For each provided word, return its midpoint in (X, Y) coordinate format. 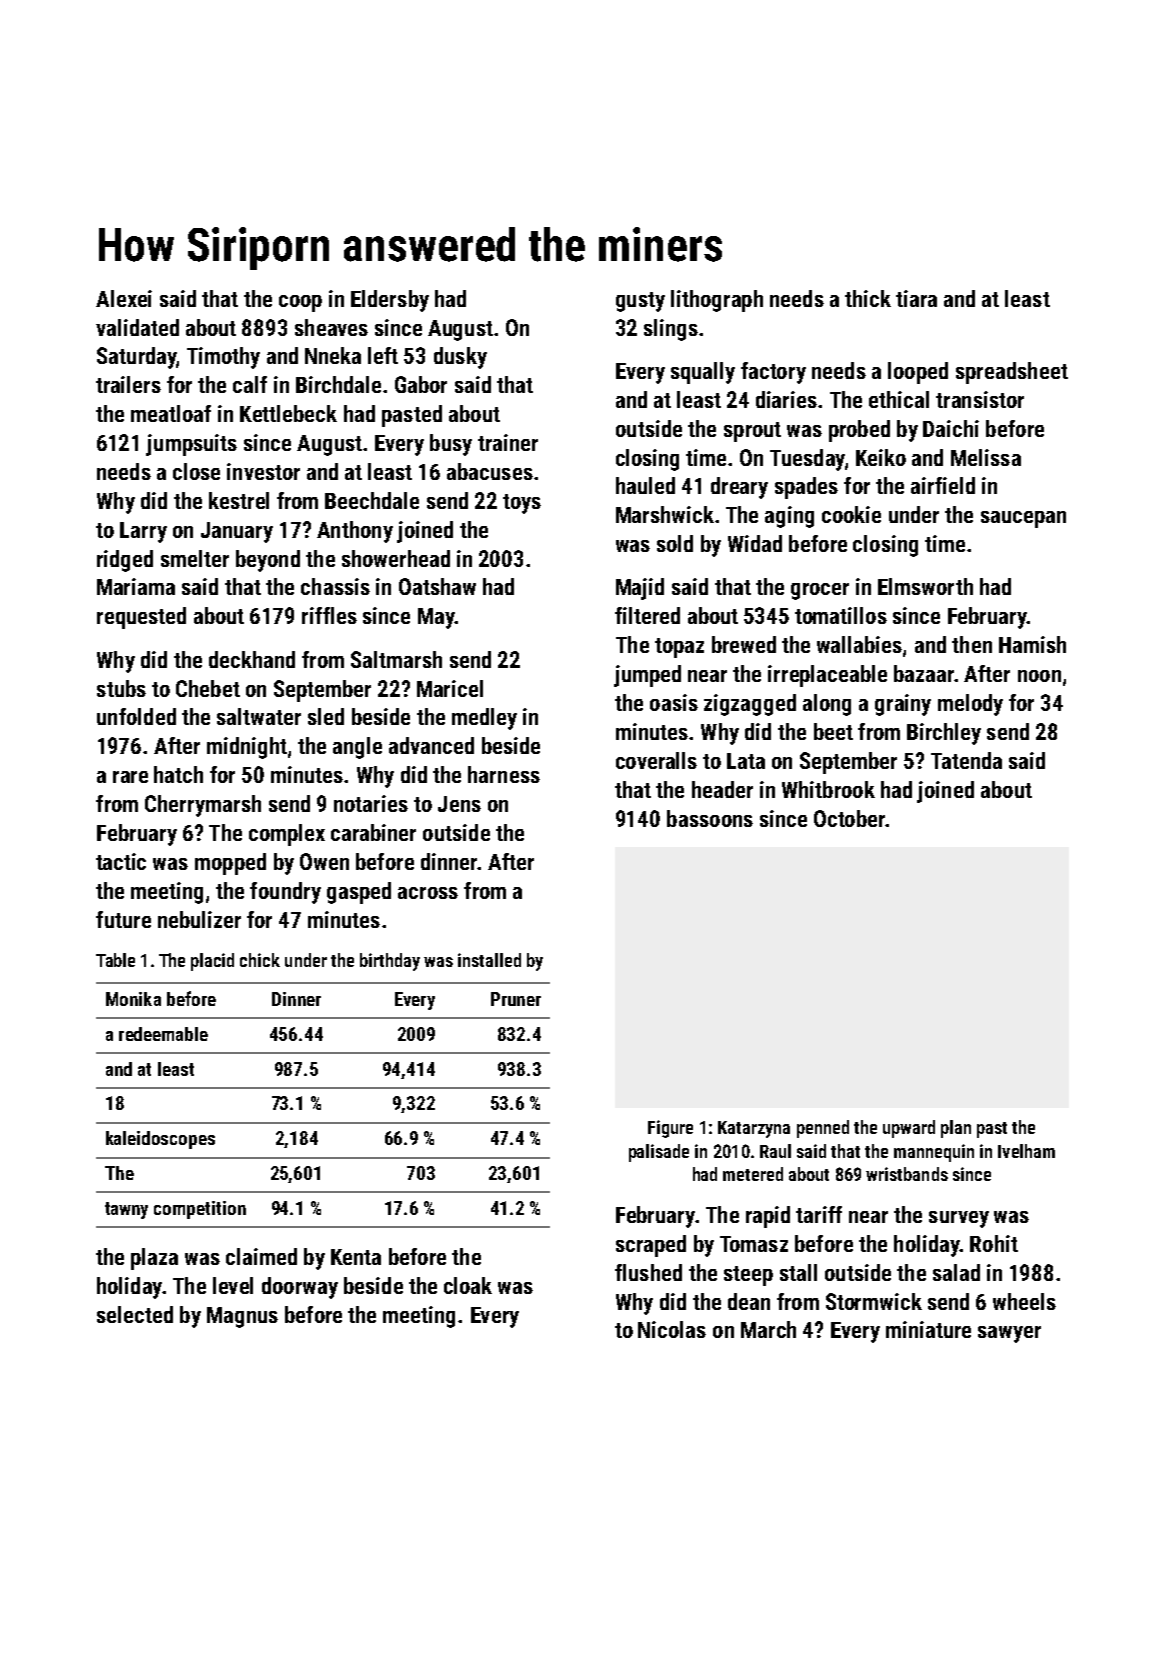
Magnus (242, 1317)
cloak (468, 1285)
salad (956, 1272)
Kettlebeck (288, 413)
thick (868, 298)
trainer (508, 442)
